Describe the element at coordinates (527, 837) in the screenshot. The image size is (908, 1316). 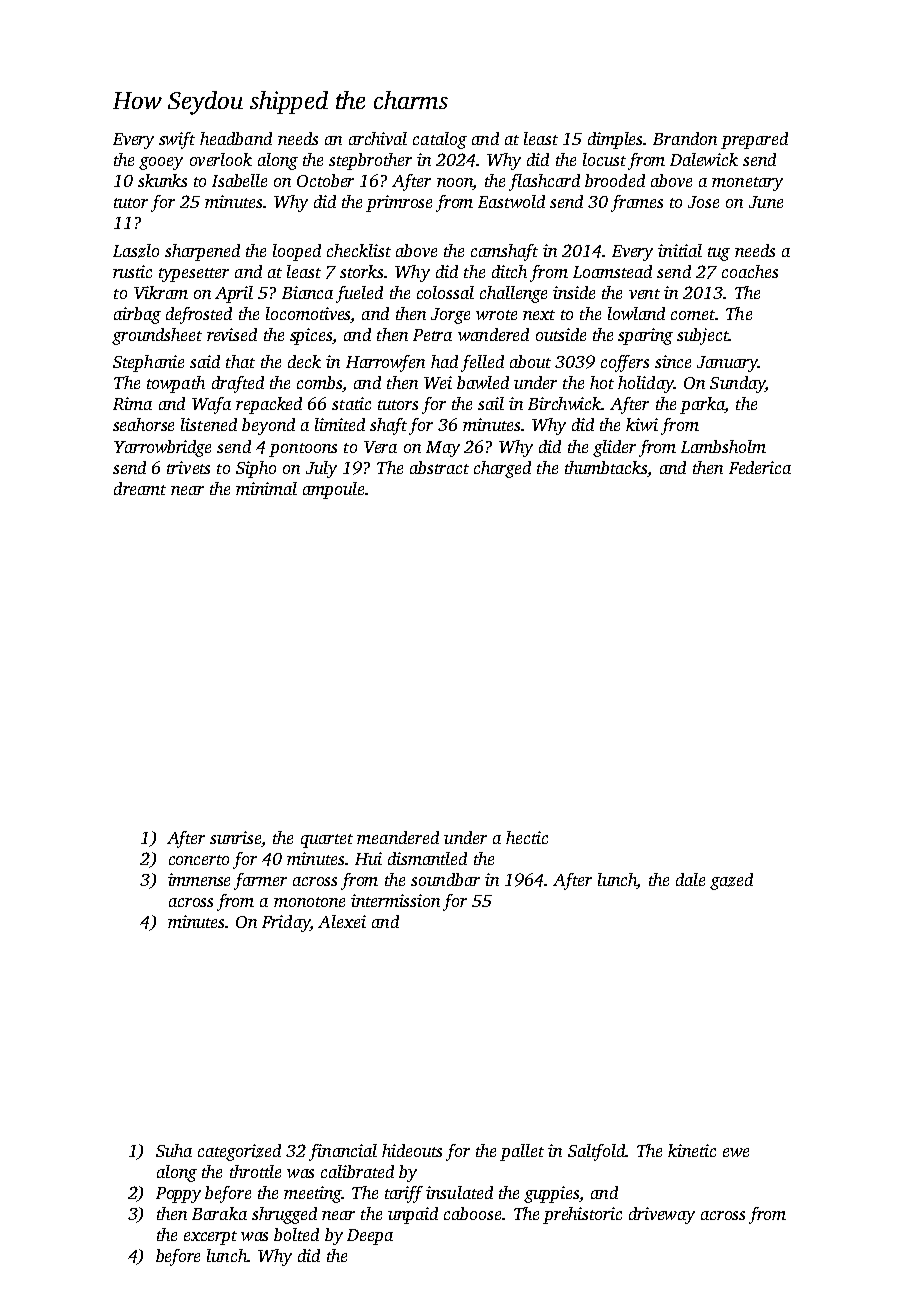
I see `hectic` at that location.
